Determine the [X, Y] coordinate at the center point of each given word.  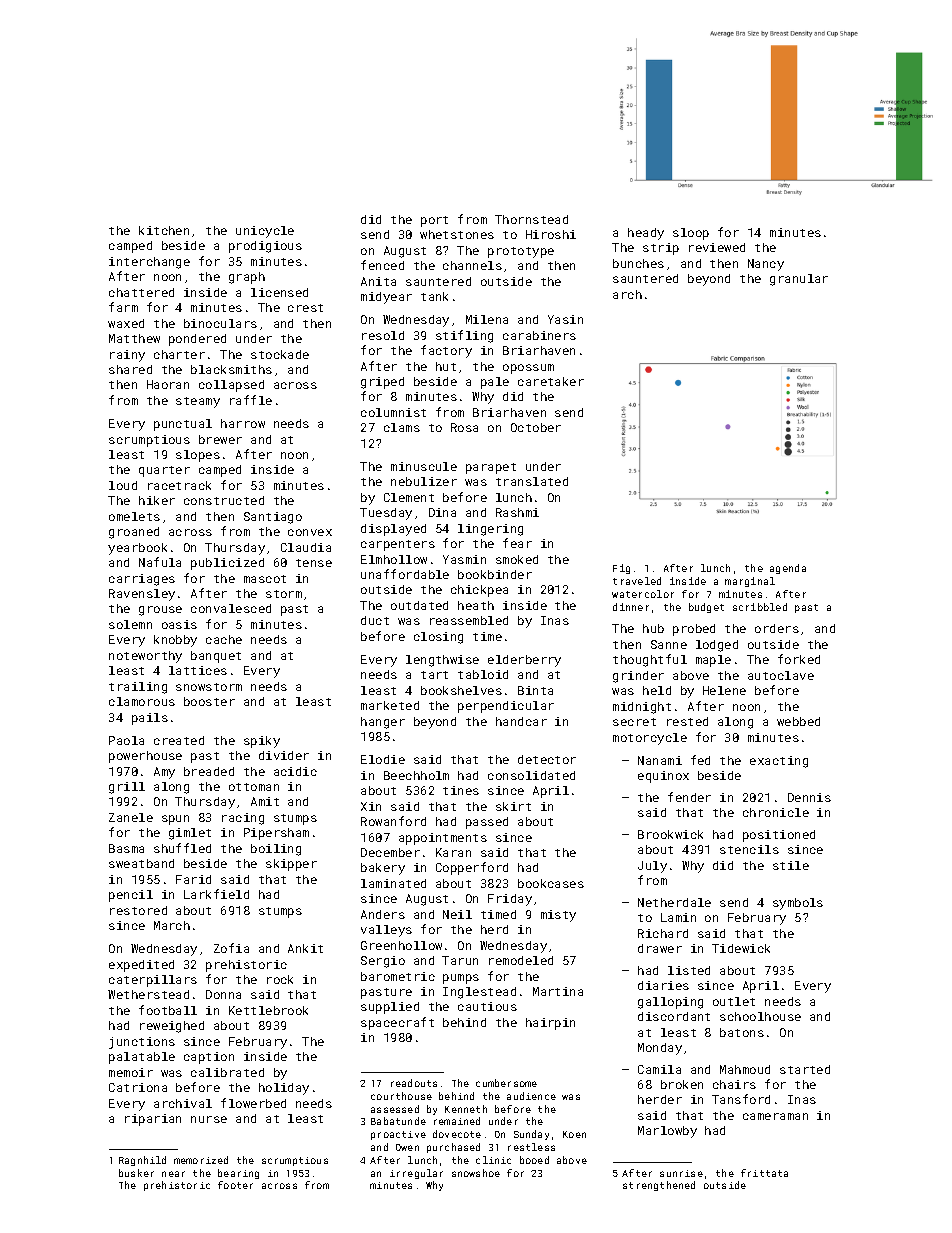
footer [235, 1185]
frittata [764, 1173]
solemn [130, 624]
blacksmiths [231, 369]
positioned [779, 836]
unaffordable [405, 574]
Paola [126, 740]
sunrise [681, 1173]
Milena [487, 319]
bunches [638, 263]
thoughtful [650, 660]
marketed [390, 705]
